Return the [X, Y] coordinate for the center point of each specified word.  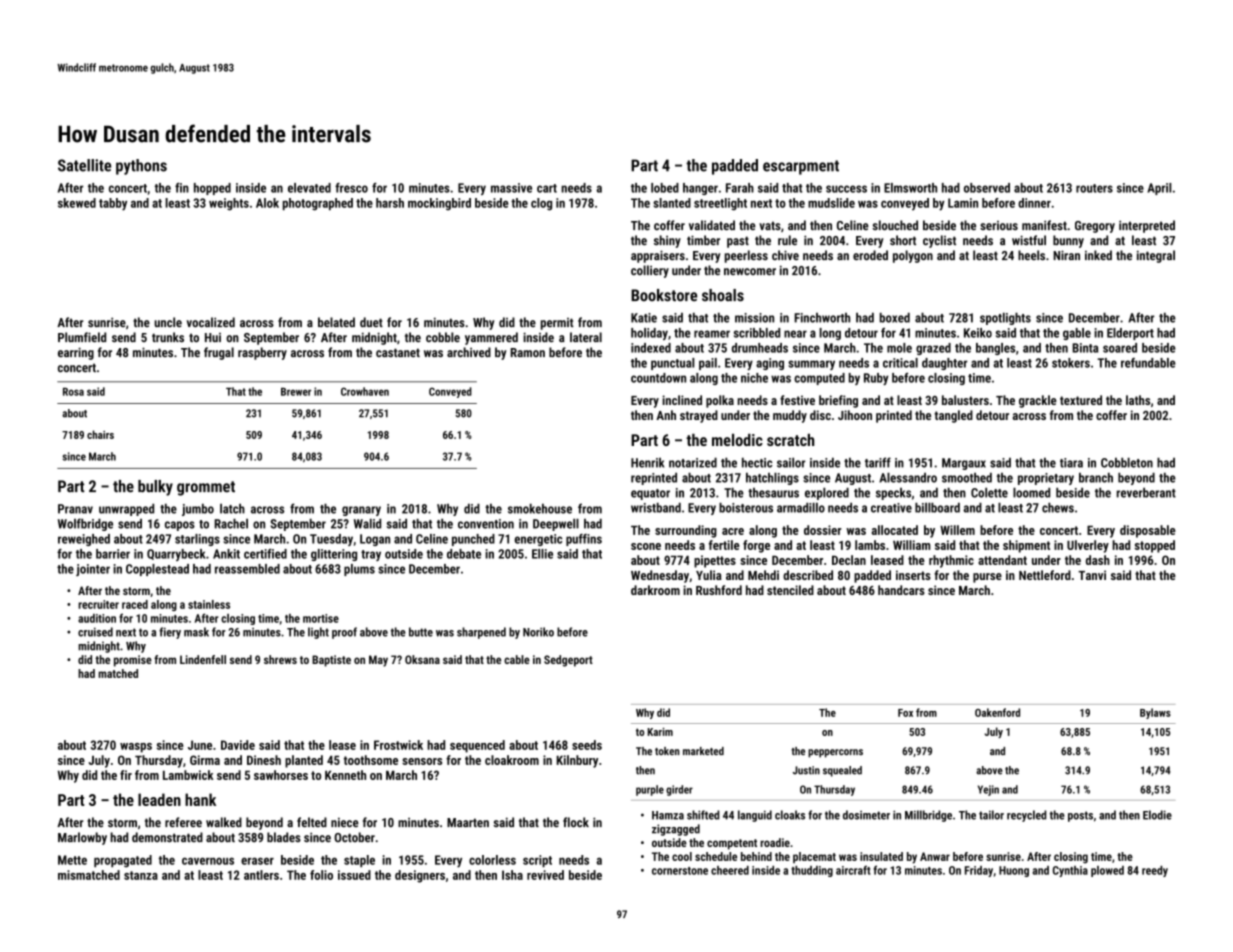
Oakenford [997, 712]
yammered [491, 338]
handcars [901, 590]
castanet [398, 352]
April [1159, 189]
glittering [334, 555]
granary [361, 511]
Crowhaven [365, 391]
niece [345, 822]
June [200, 745]
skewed [77, 203]
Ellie [542, 554]
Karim [660, 732]
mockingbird [439, 204]
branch [1096, 477]
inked [1098, 255]
